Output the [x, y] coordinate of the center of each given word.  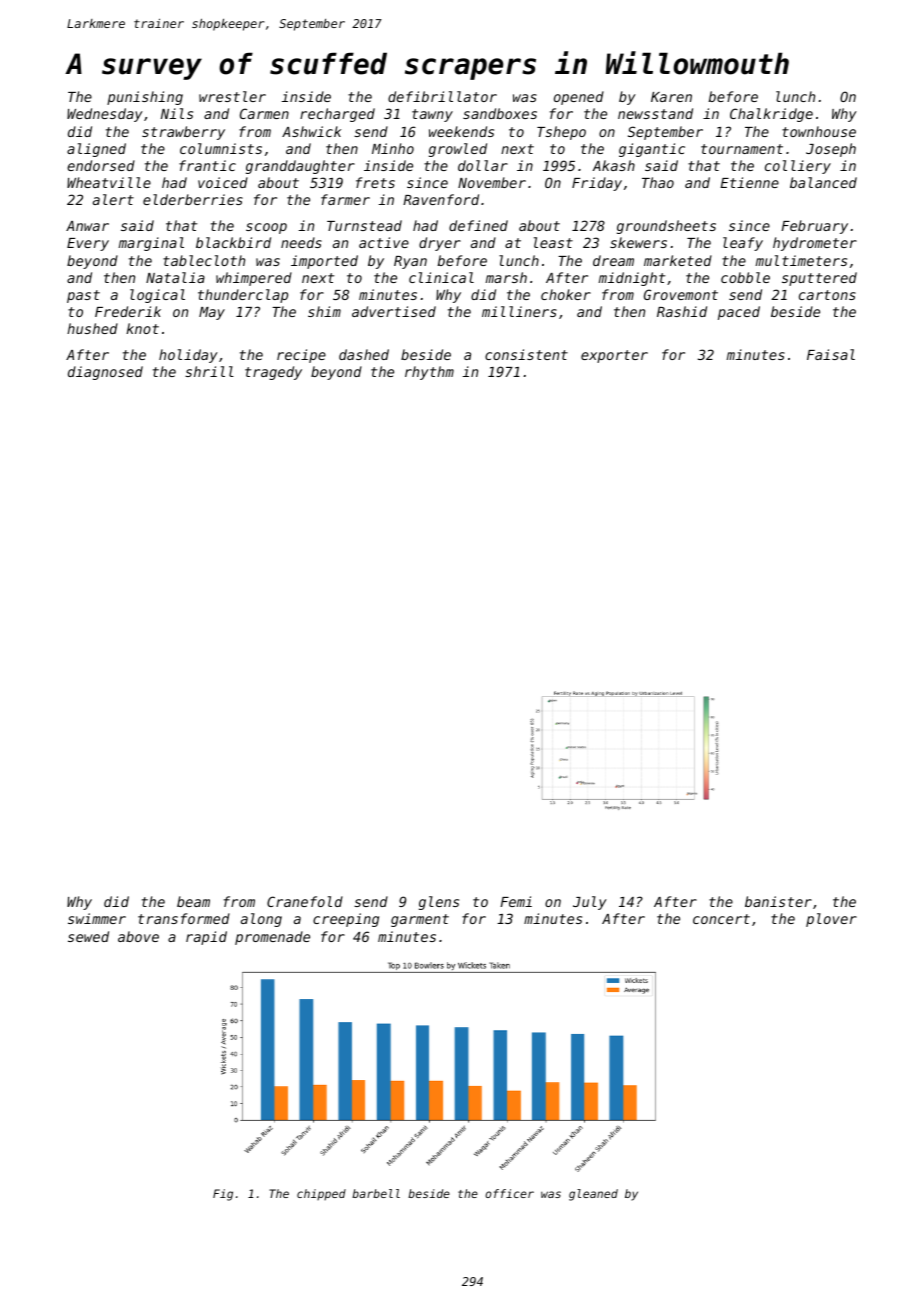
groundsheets [666, 227]
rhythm [429, 373]
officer [509, 1193]
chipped [321, 1194]
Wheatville [109, 182]
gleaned [593, 1195]
